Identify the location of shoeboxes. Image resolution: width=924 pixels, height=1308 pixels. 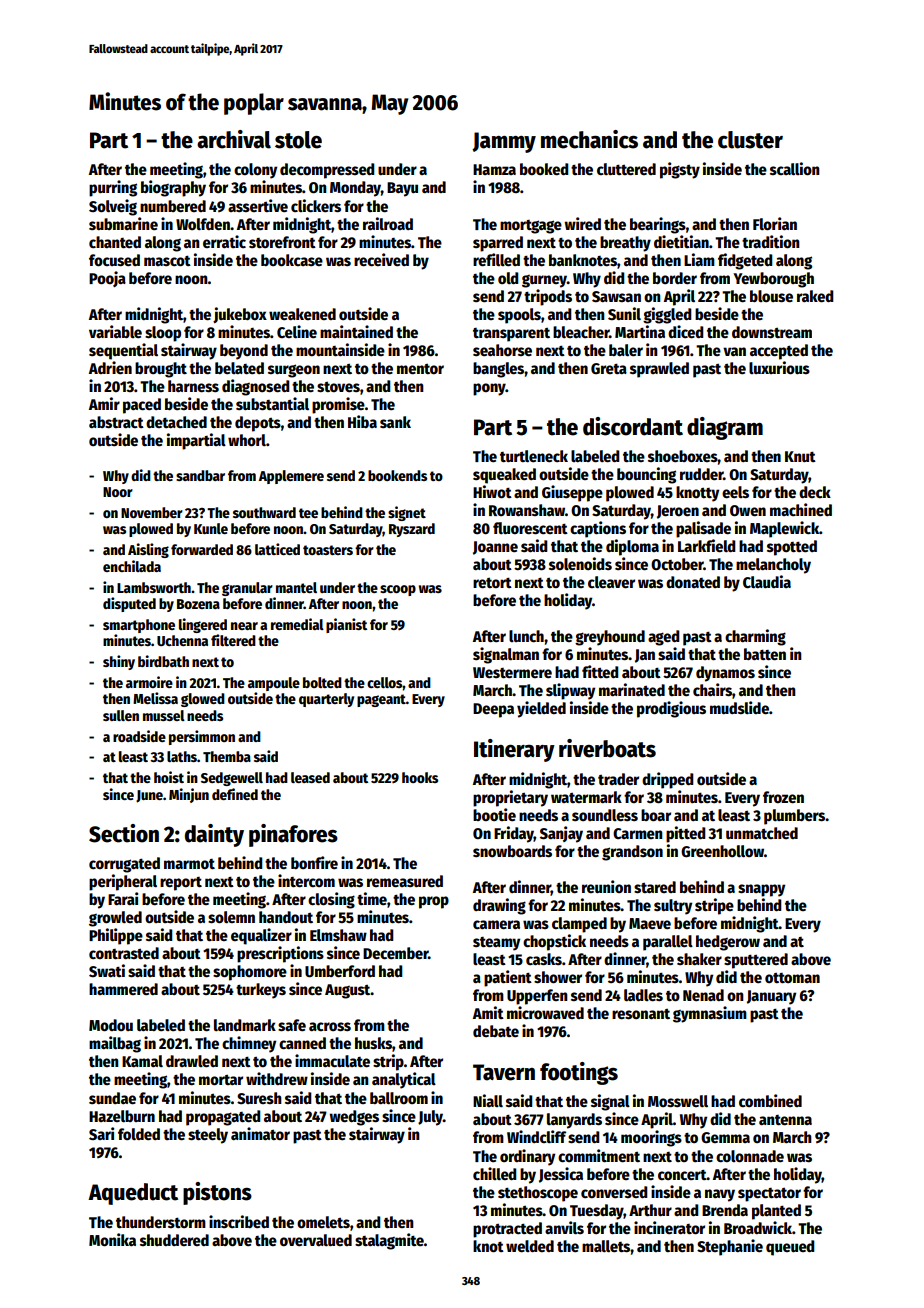
(683, 456).
